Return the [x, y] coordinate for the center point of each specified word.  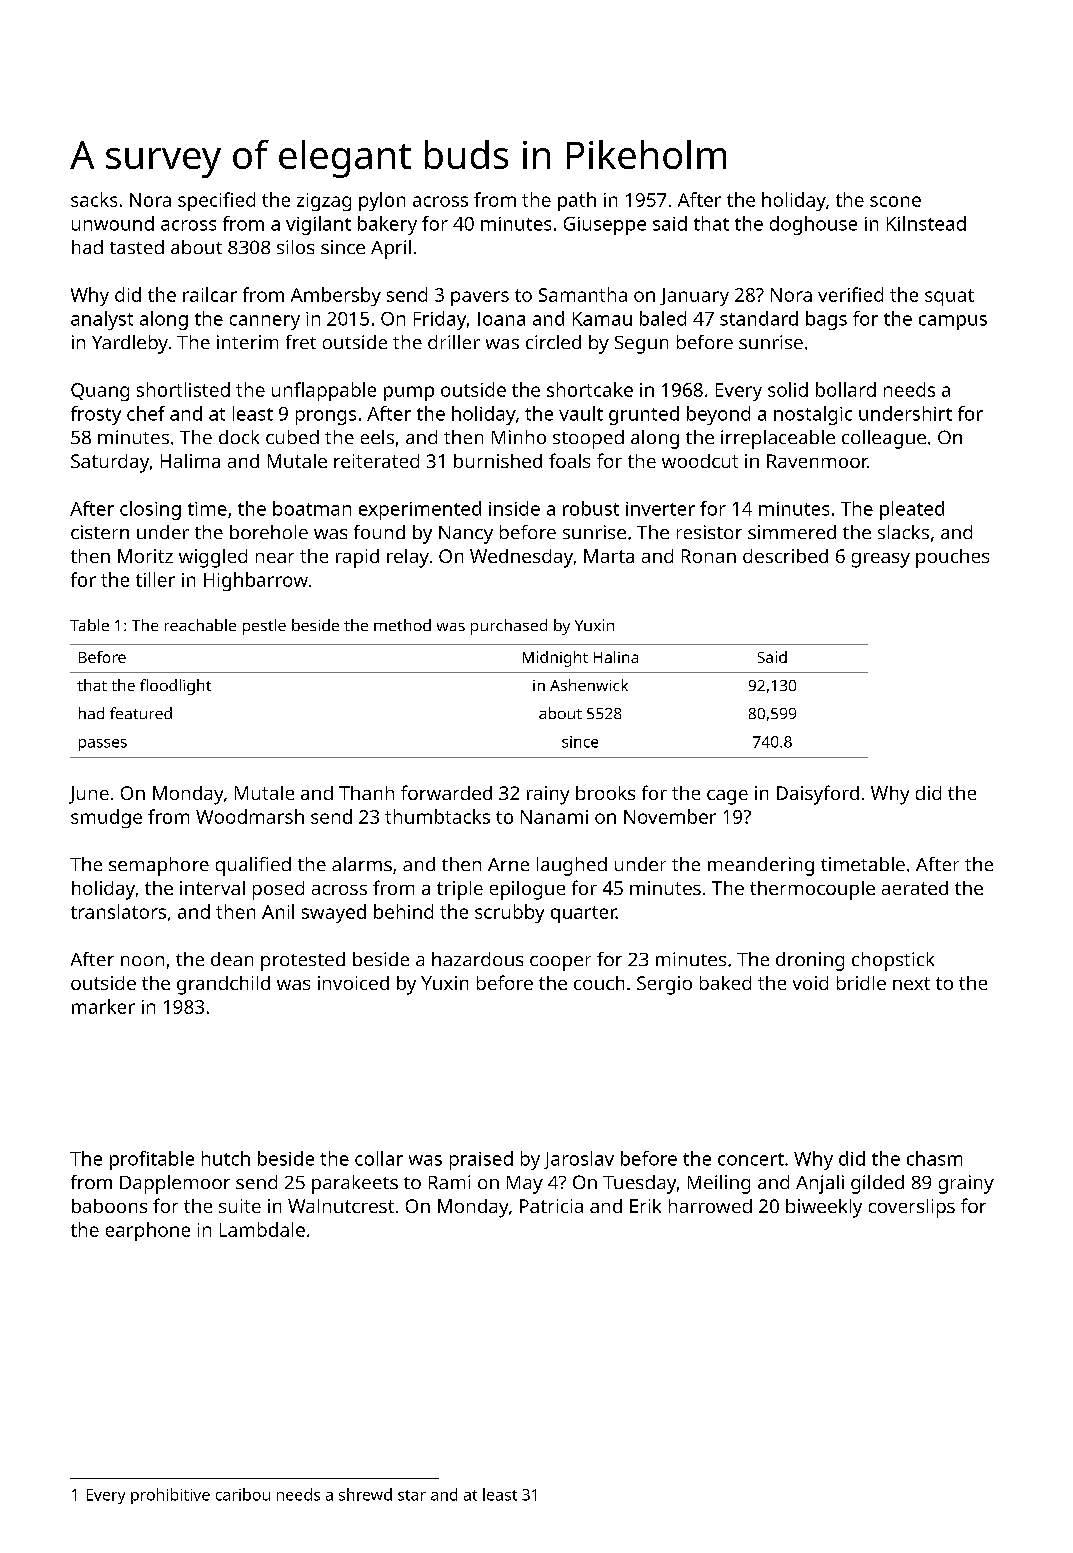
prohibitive [170, 1496]
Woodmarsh [250, 816]
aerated [915, 888]
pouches [952, 558]
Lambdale [262, 1229]
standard [759, 318]
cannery [265, 322]
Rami [449, 1182]
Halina [616, 657]
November [670, 816]
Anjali [820, 1184]
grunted [644, 415]
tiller [155, 579]
